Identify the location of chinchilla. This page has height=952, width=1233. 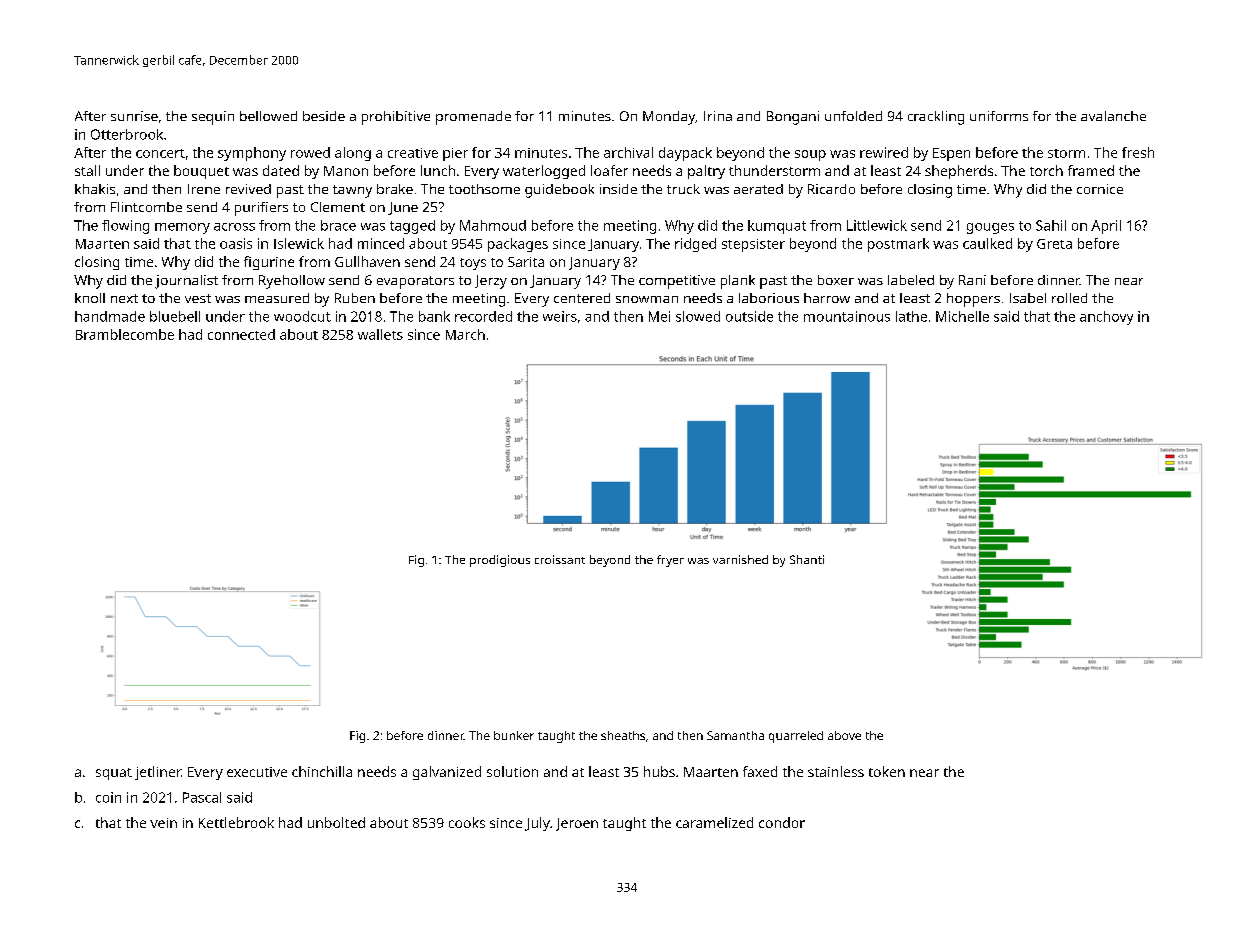
(322, 771).
